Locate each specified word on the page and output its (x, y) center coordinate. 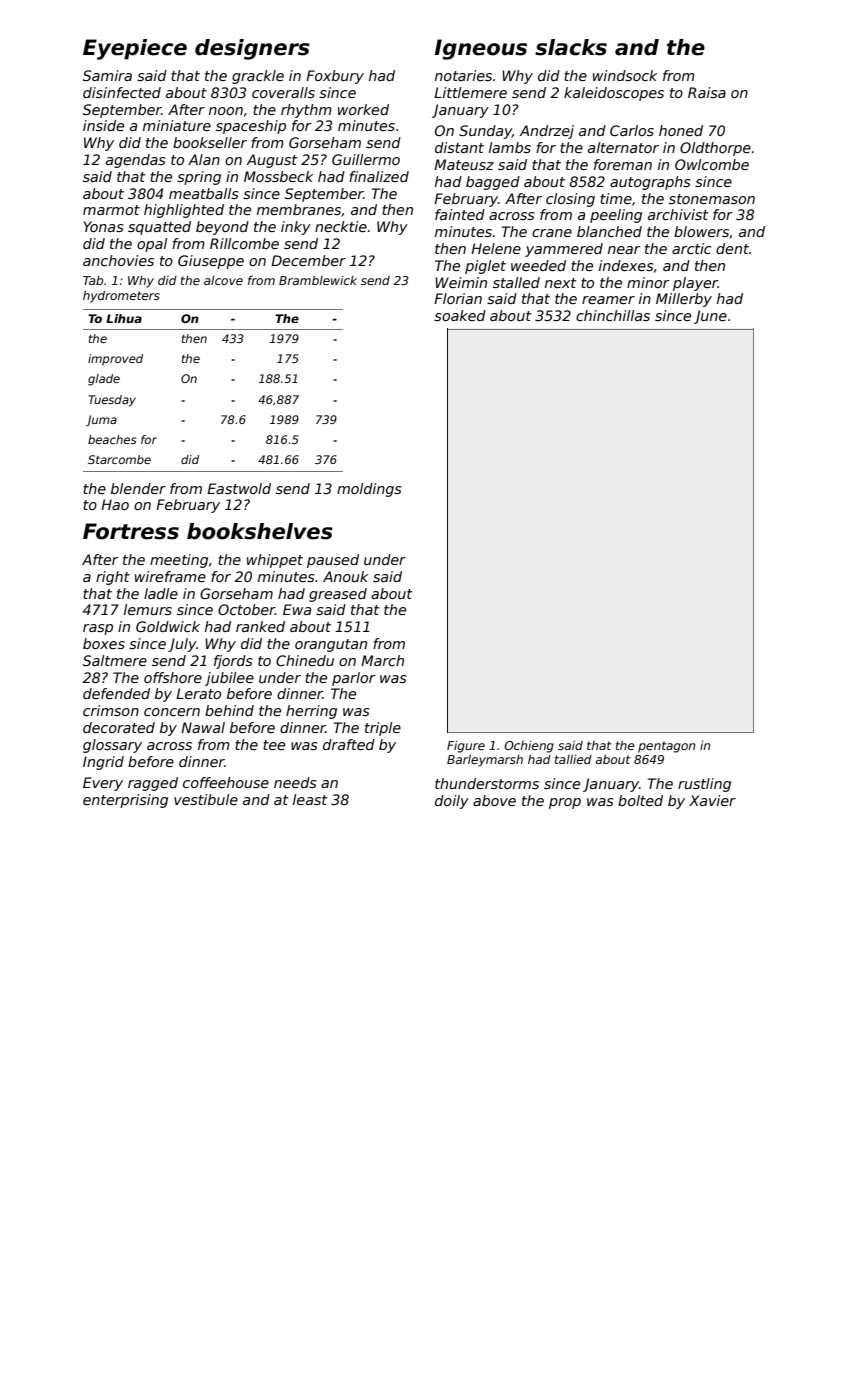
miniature (177, 125)
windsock (625, 75)
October (246, 609)
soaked (460, 315)
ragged (153, 784)
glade (104, 380)
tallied (573, 759)
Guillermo (366, 159)
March (382, 660)
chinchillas (613, 315)
